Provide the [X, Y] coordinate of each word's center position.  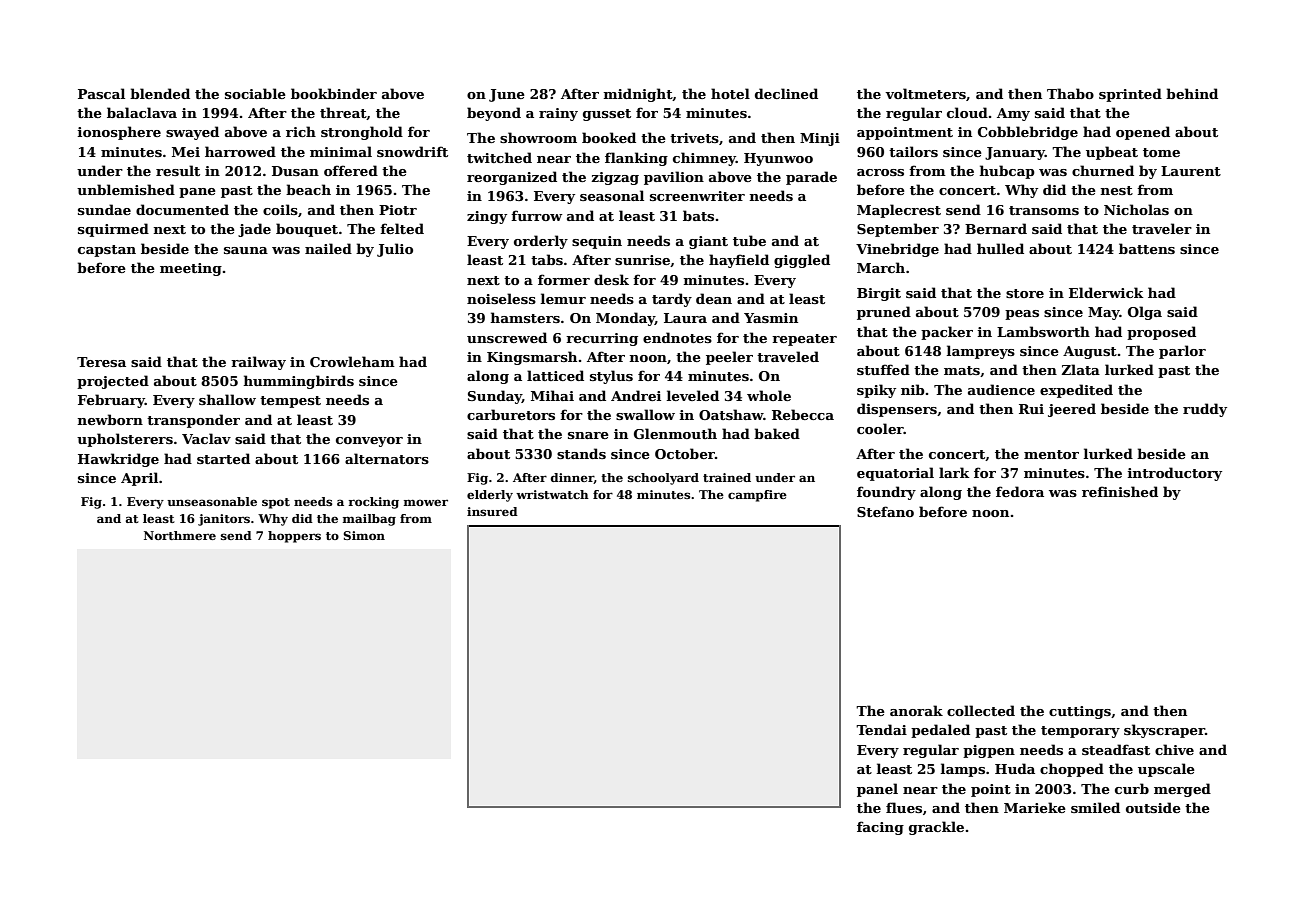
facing [880, 828]
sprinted [1130, 95]
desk [611, 279]
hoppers [294, 537]
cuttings [1080, 712]
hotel [730, 93]
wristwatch [552, 494]
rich [301, 131]
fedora [1020, 491]
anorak [916, 710]
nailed [328, 248]
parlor [1182, 352]
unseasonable [212, 501]
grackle [936, 828]
